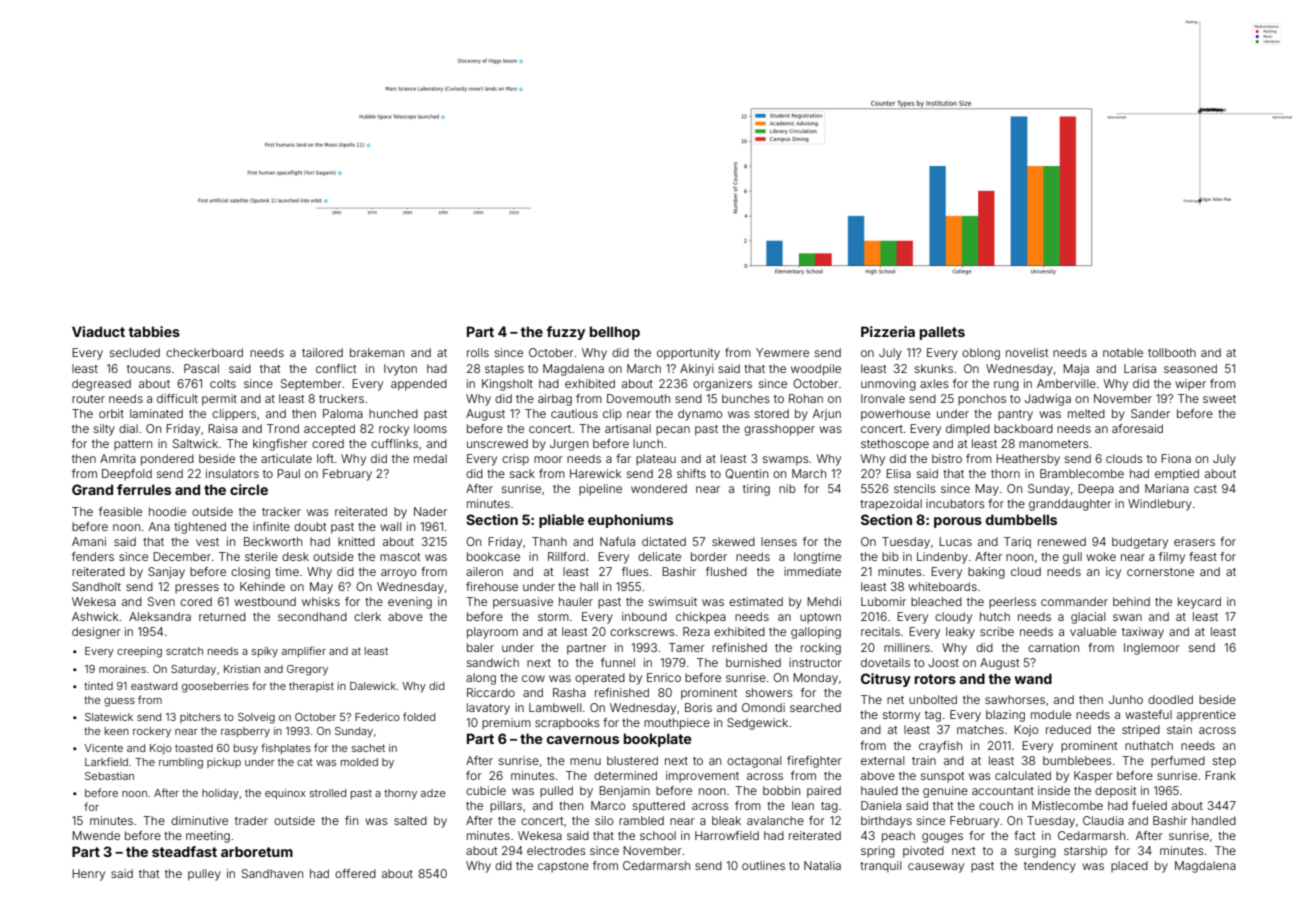 The width and height of the screenshot is (1308, 924). I want to click on tailored, so click(322, 352).
